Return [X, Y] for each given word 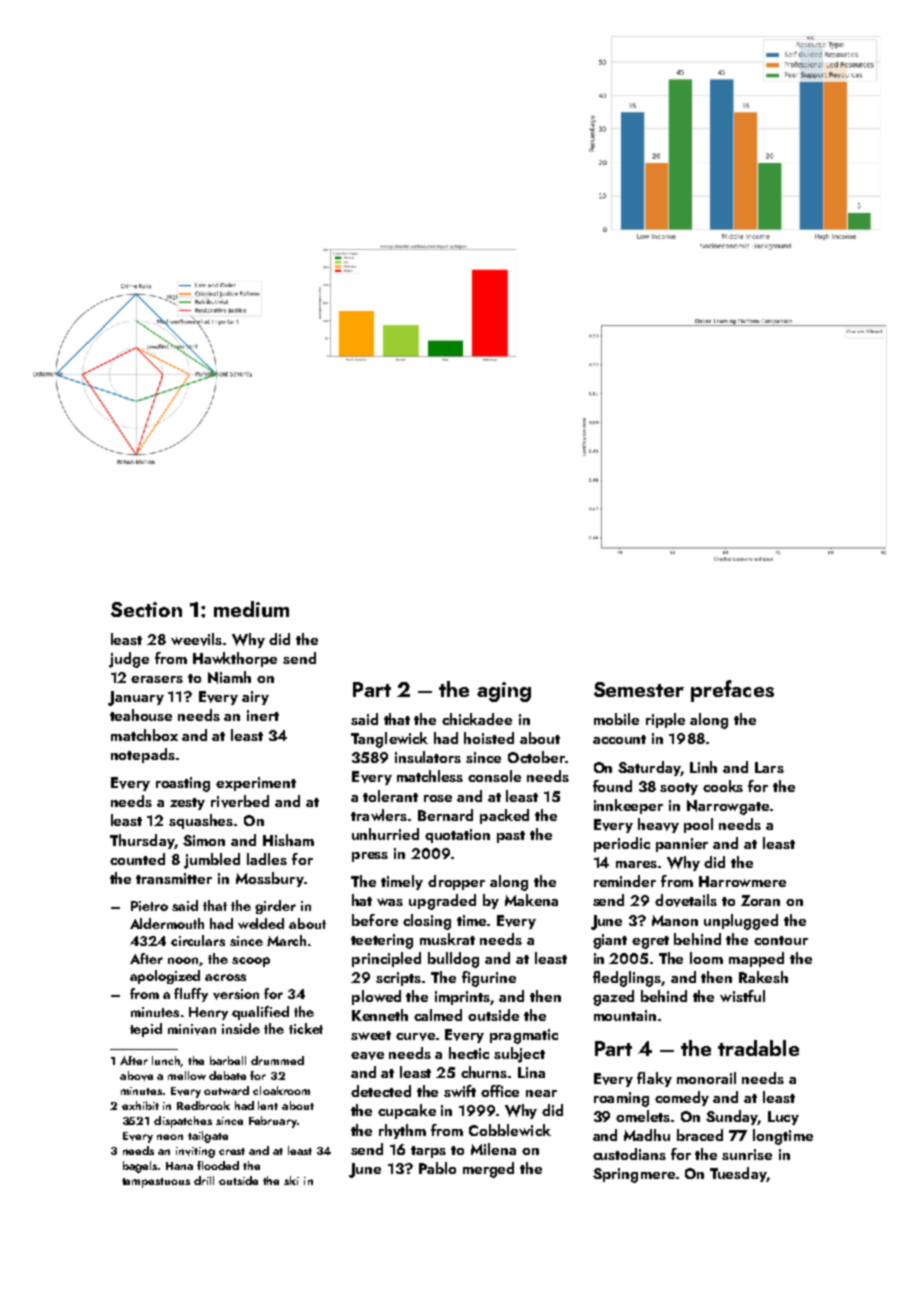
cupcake [407, 1111]
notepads [143, 755]
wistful [742, 996]
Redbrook [203, 1105]
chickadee [477, 719]
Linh [703, 767]
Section [146, 609]
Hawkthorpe [235, 659]
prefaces [732, 691]
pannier [682, 845]
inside [241, 1028]
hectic [469, 1053]
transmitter [174, 878]
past [511, 837]
